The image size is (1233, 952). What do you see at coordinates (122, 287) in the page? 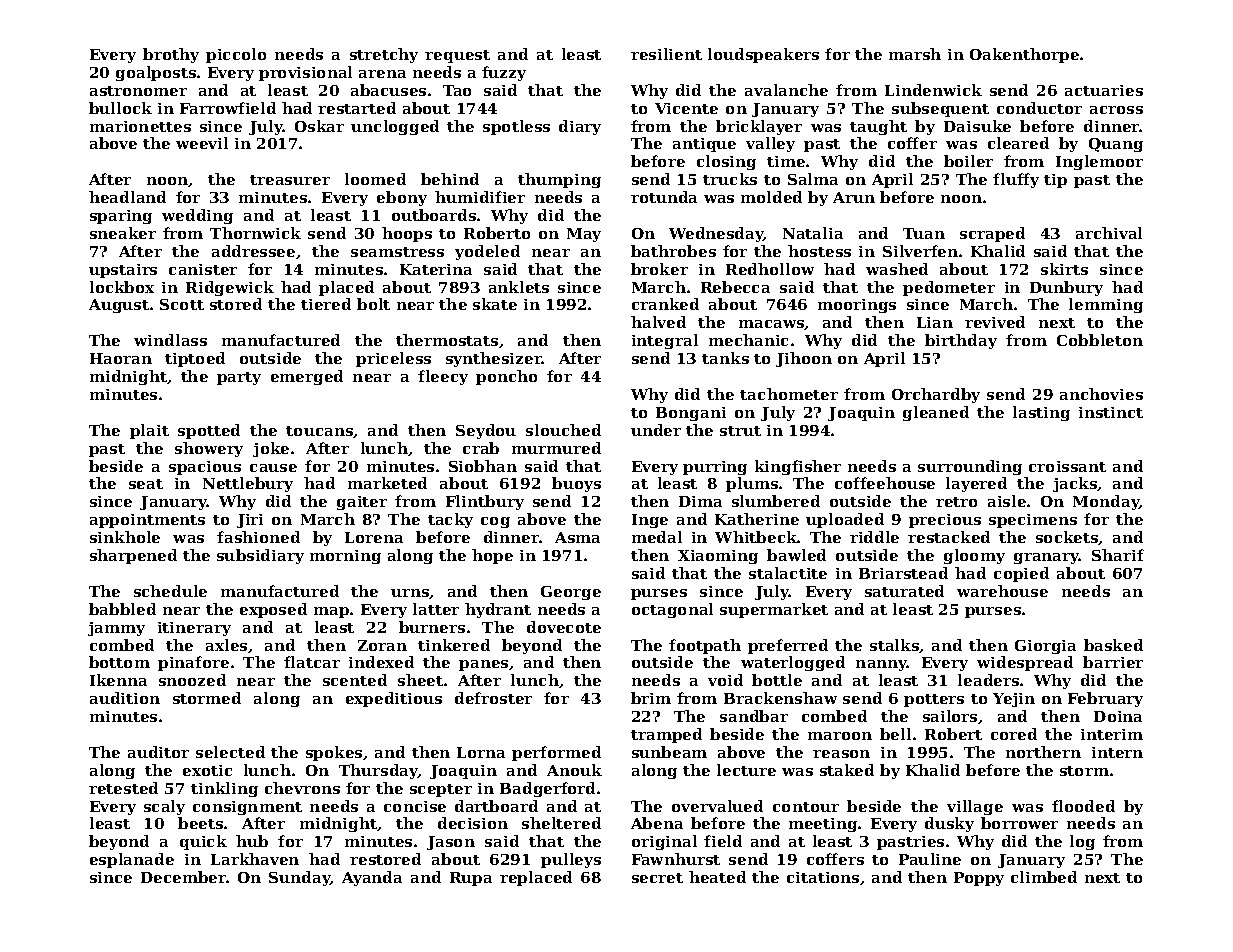
I see `lockbox` at bounding box center [122, 287].
